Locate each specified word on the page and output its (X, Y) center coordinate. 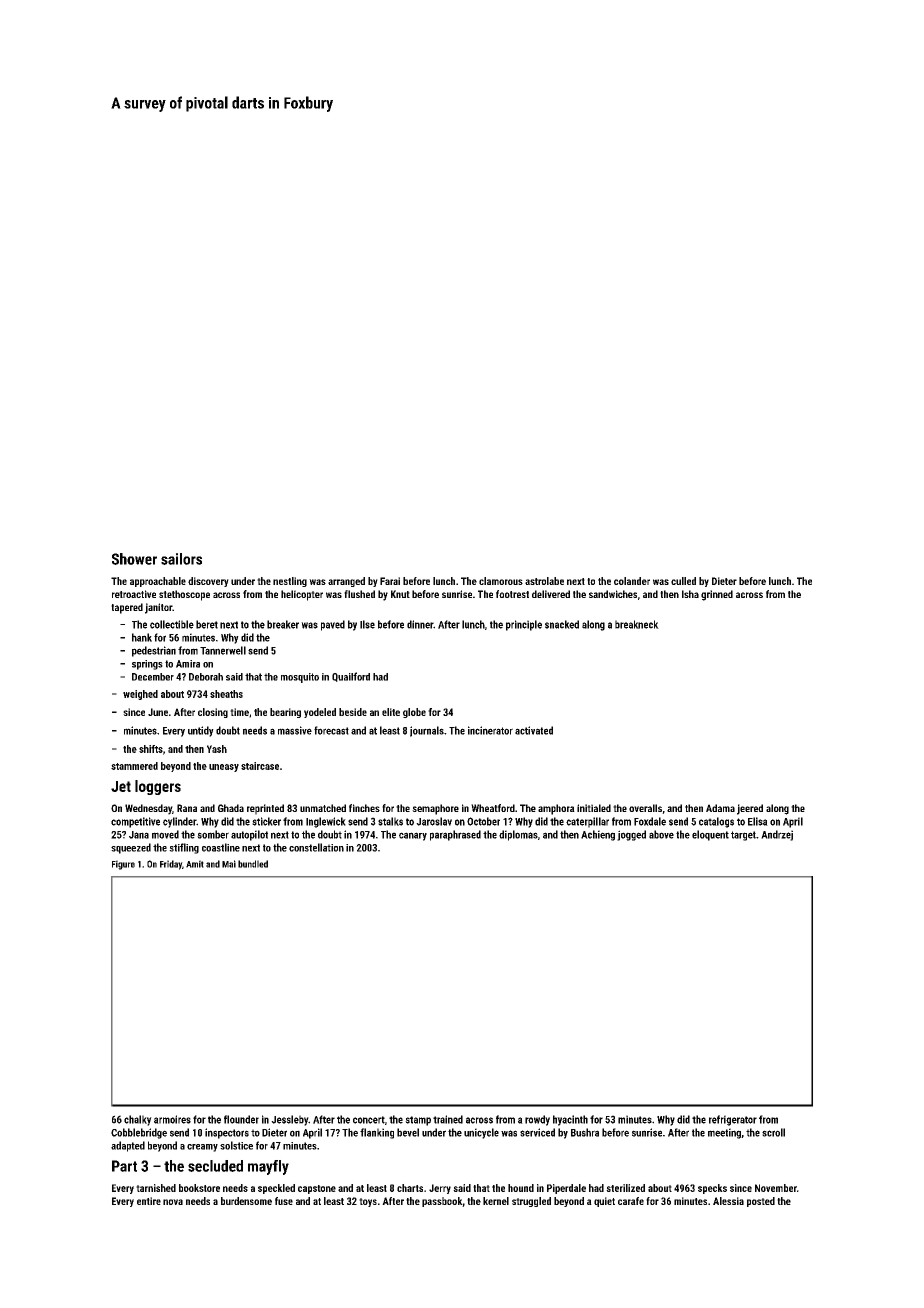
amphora (556, 809)
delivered (551, 594)
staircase (260, 766)
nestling (290, 582)
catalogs (716, 822)
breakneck (637, 624)
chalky (138, 1120)
